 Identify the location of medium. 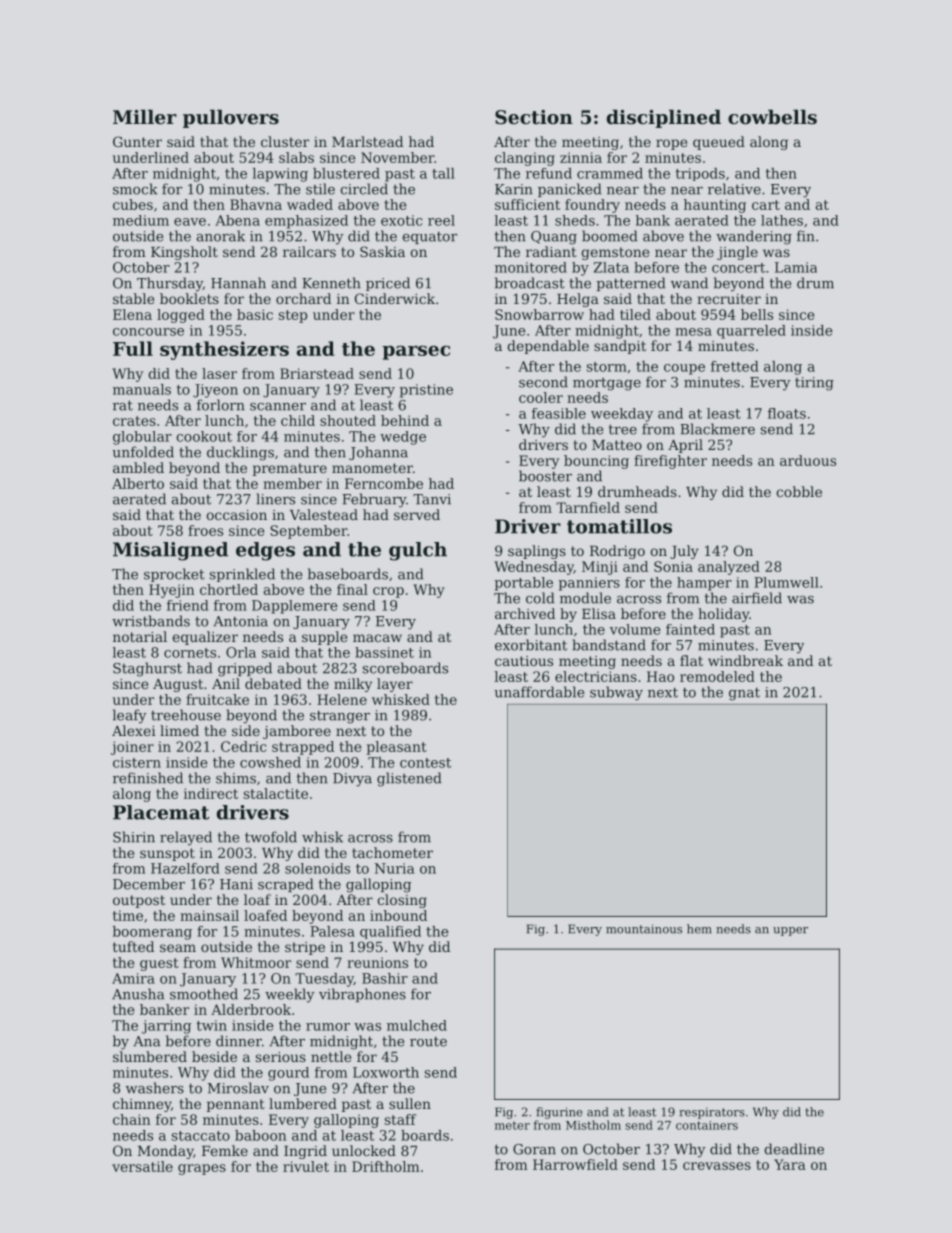
(141, 220).
